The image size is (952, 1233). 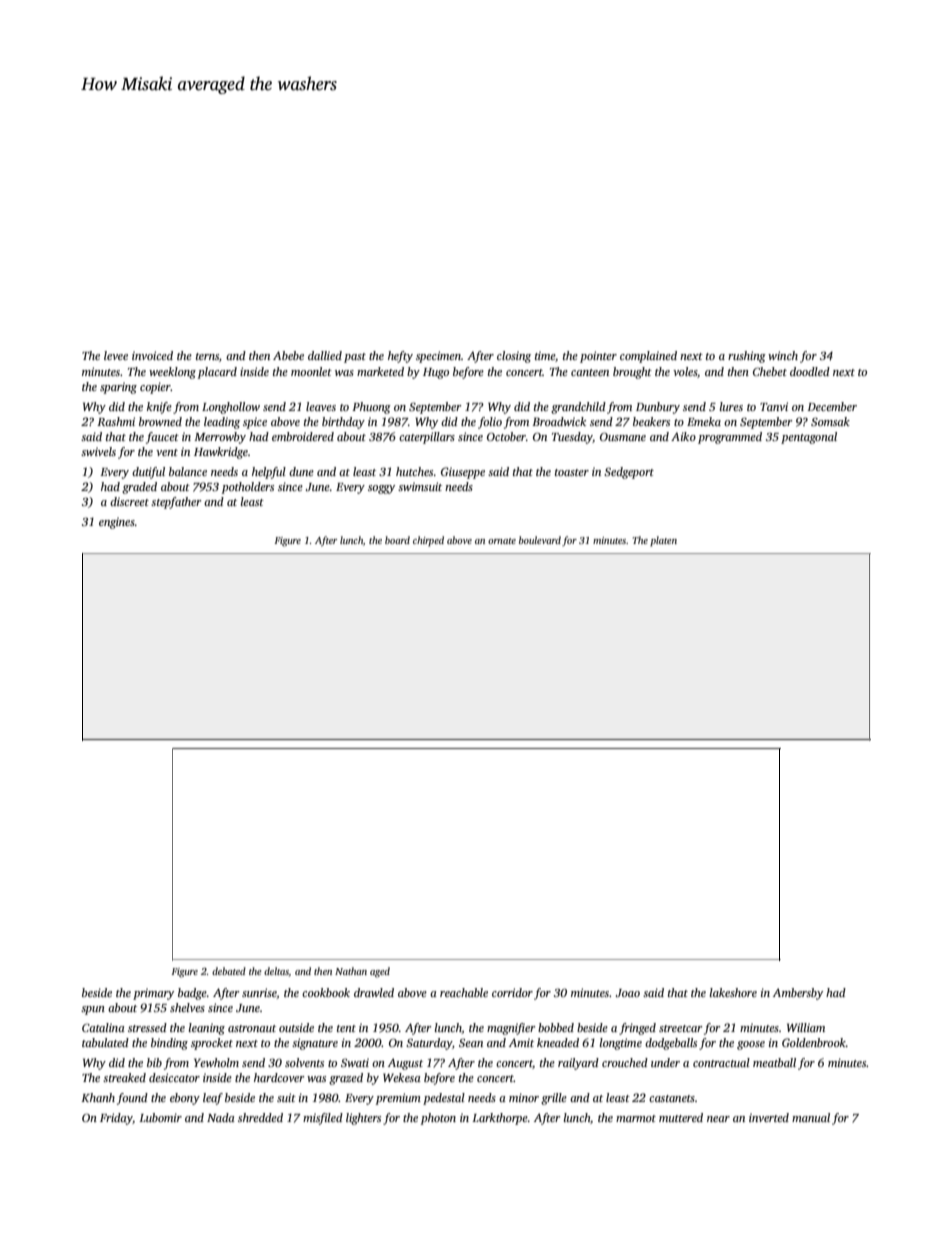 I want to click on levee, so click(x=116, y=355).
